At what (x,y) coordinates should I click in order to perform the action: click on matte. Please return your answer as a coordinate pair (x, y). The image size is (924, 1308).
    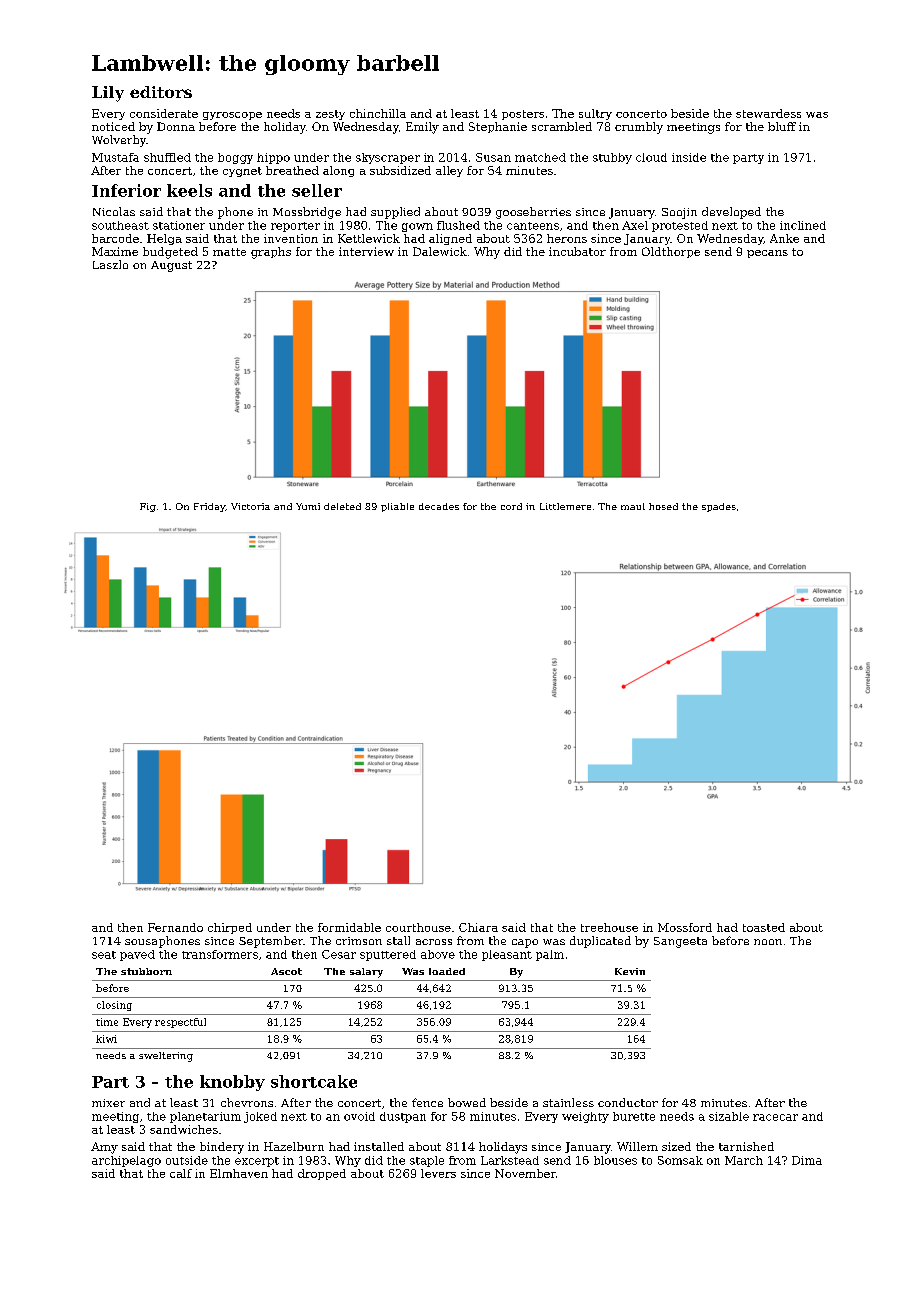
    Looking at the image, I should click on (229, 252).
